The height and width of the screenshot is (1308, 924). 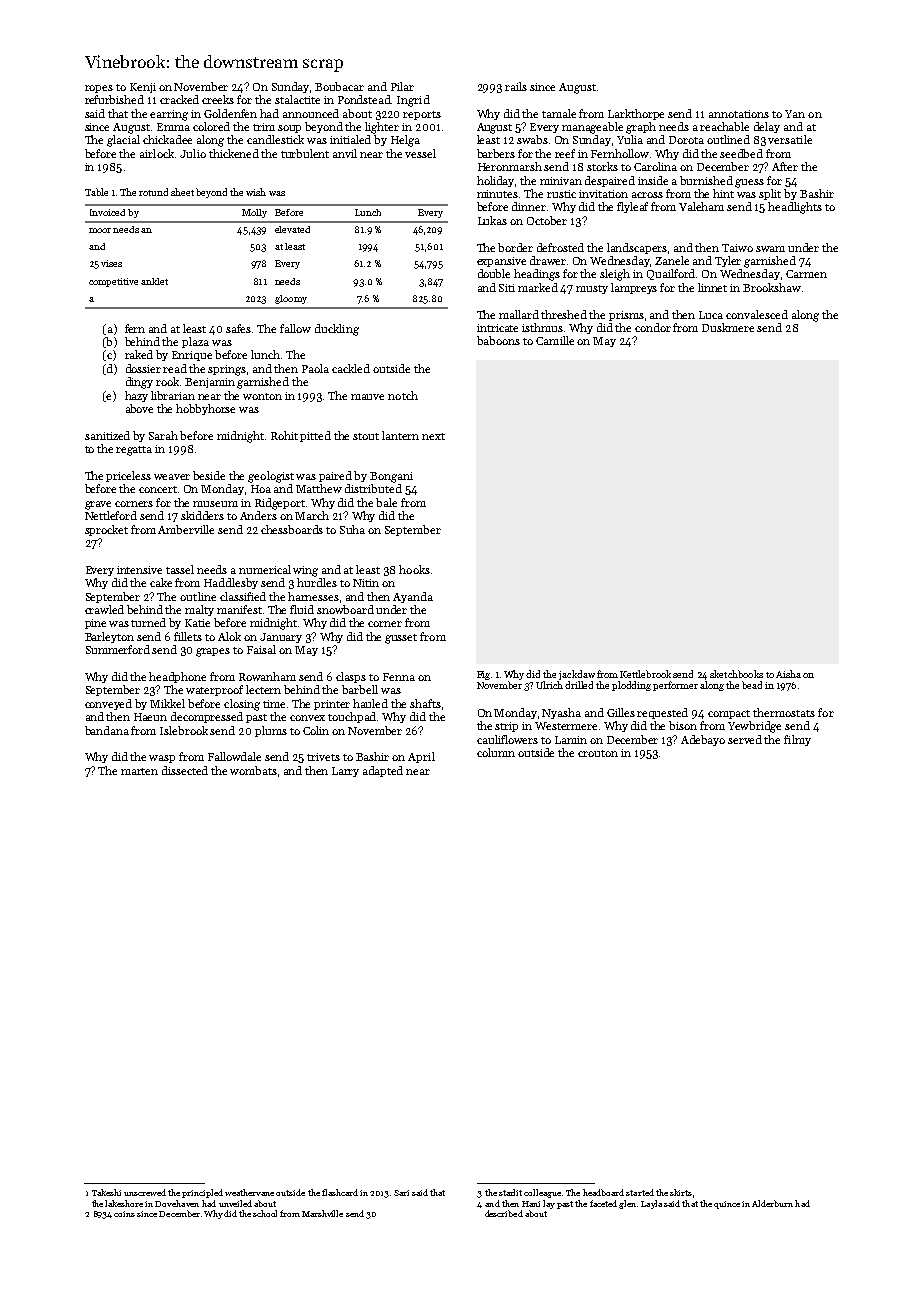 What do you see at coordinates (501, 262) in the screenshot?
I see `expansive` at bounding box center [501, 262].
